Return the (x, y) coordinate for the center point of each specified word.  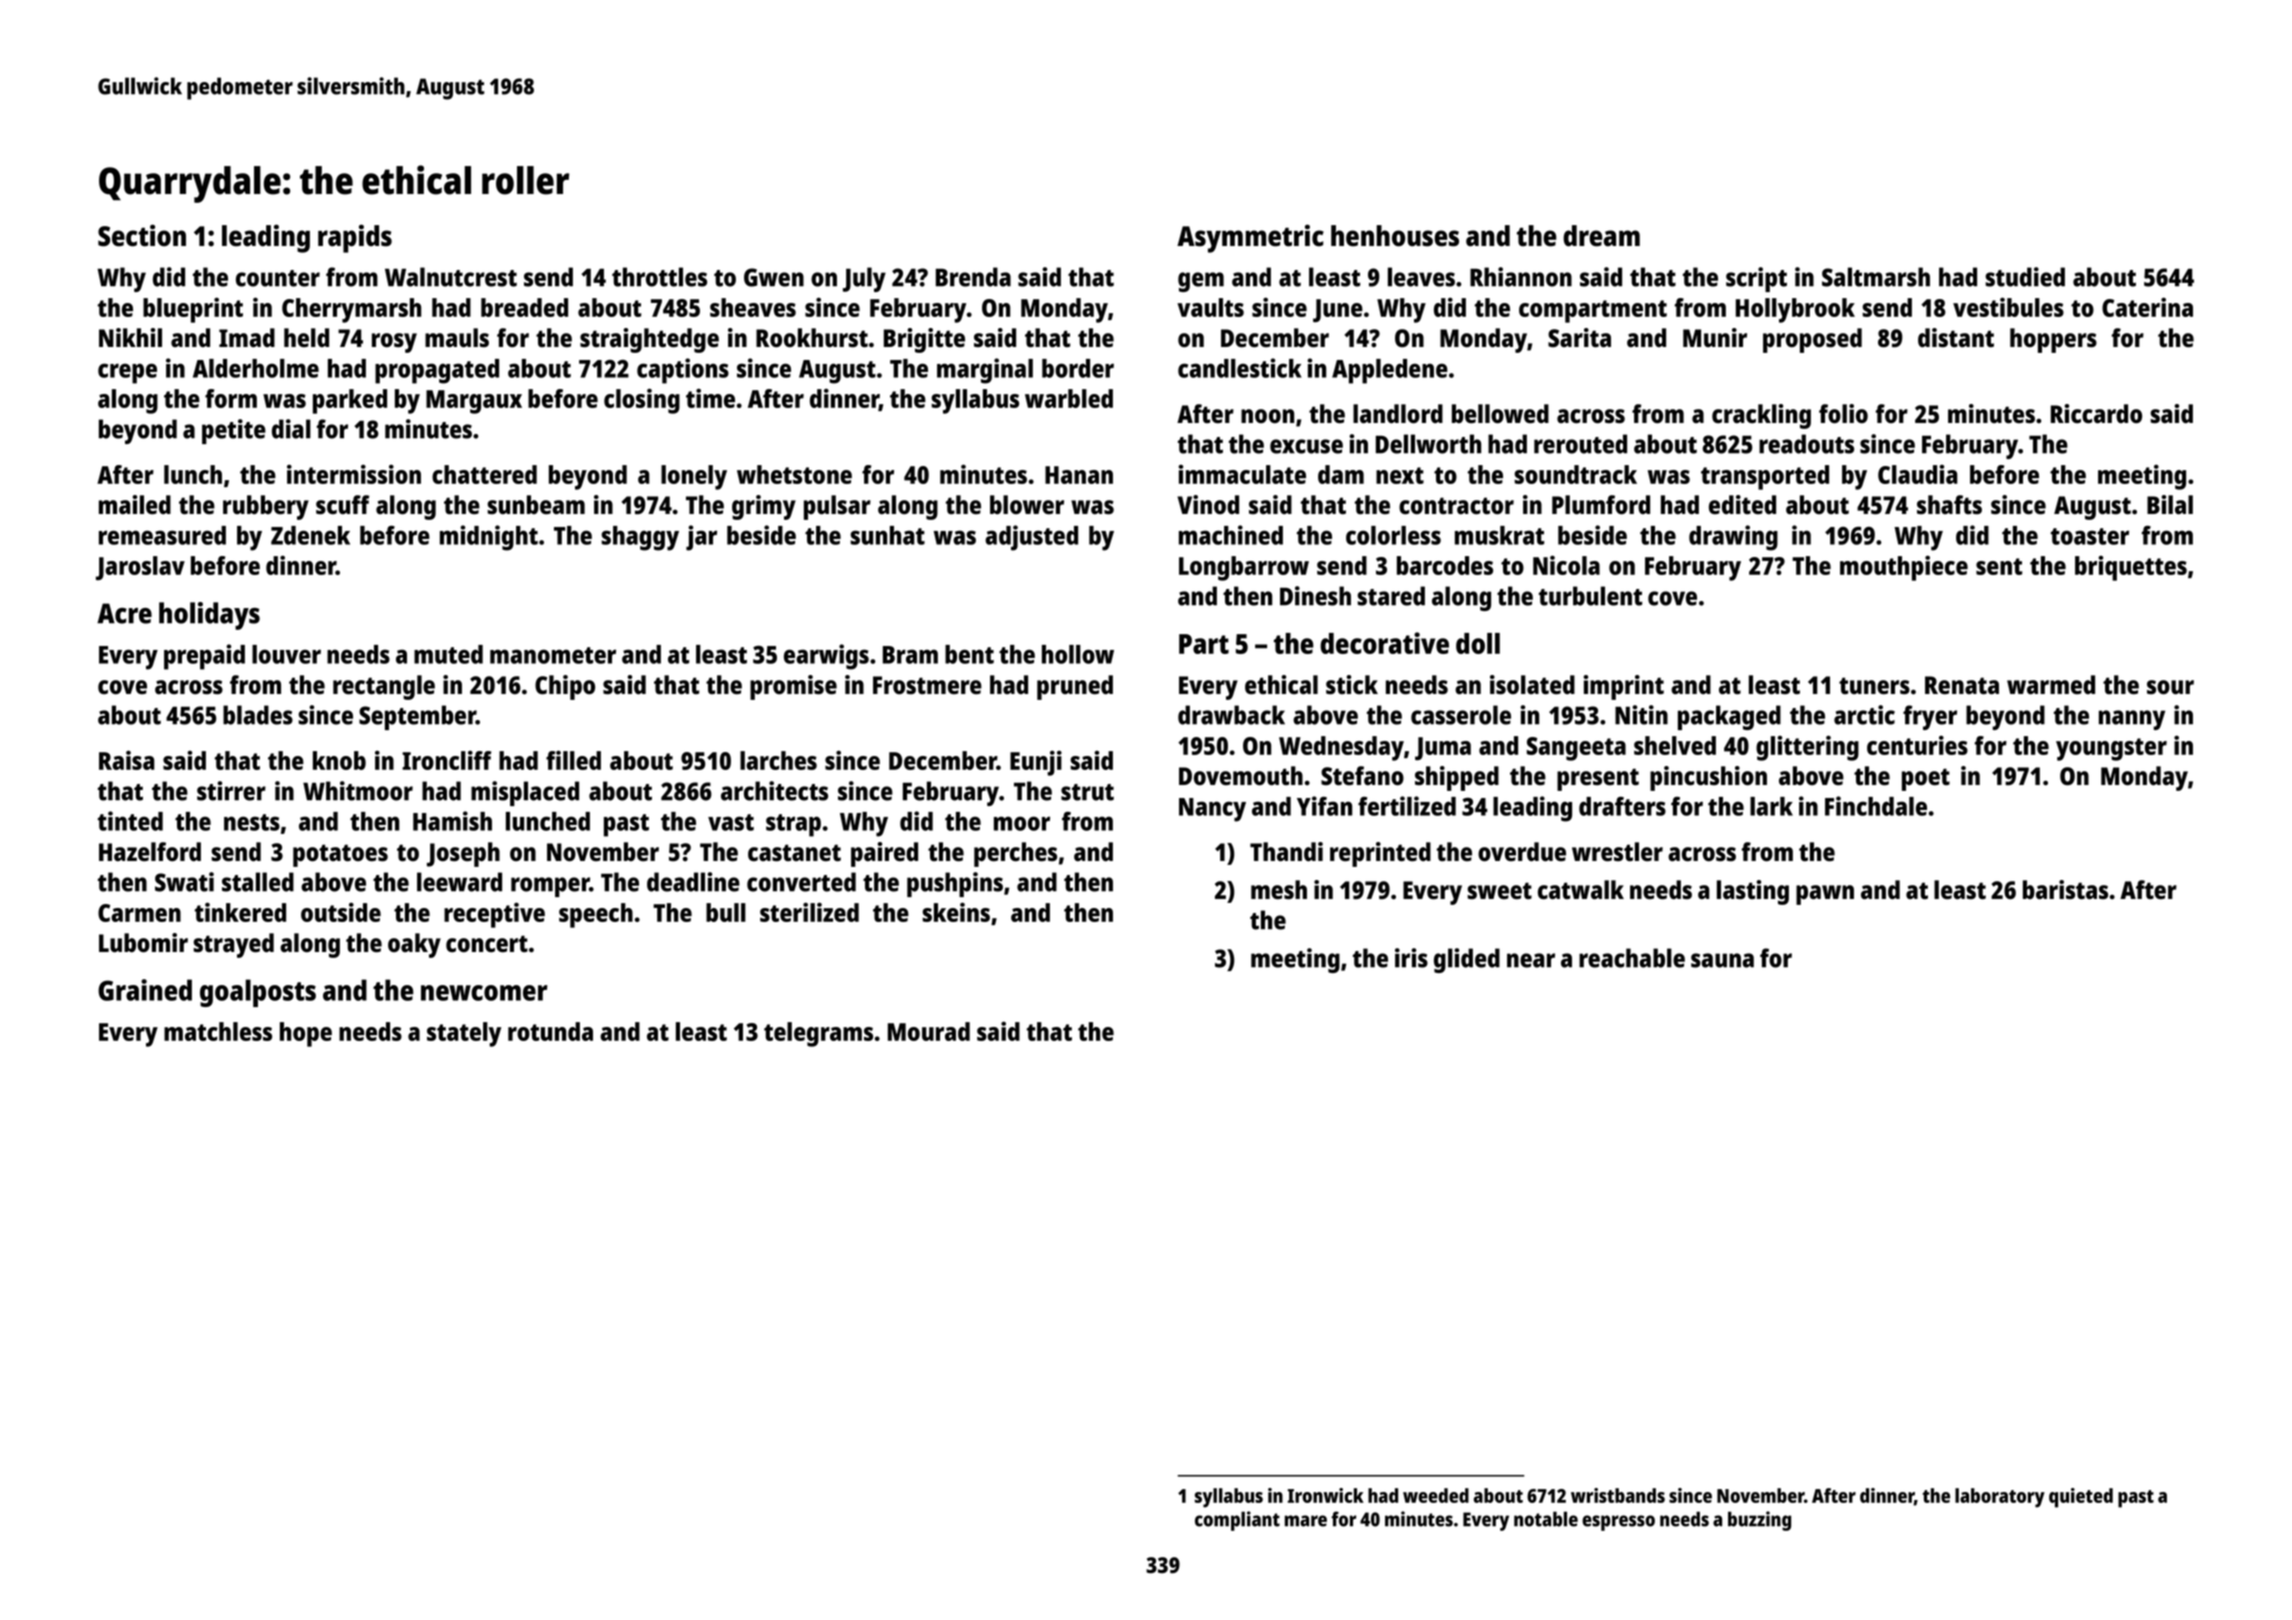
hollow (1078, 654)
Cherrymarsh (351, 310)
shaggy (640, 538)
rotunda (550, 1031)
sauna (1722, 960)
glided (1467, 960)
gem (1201, 282)
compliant (1237, 1521)
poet (1926, 779)
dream (1601, 236)
